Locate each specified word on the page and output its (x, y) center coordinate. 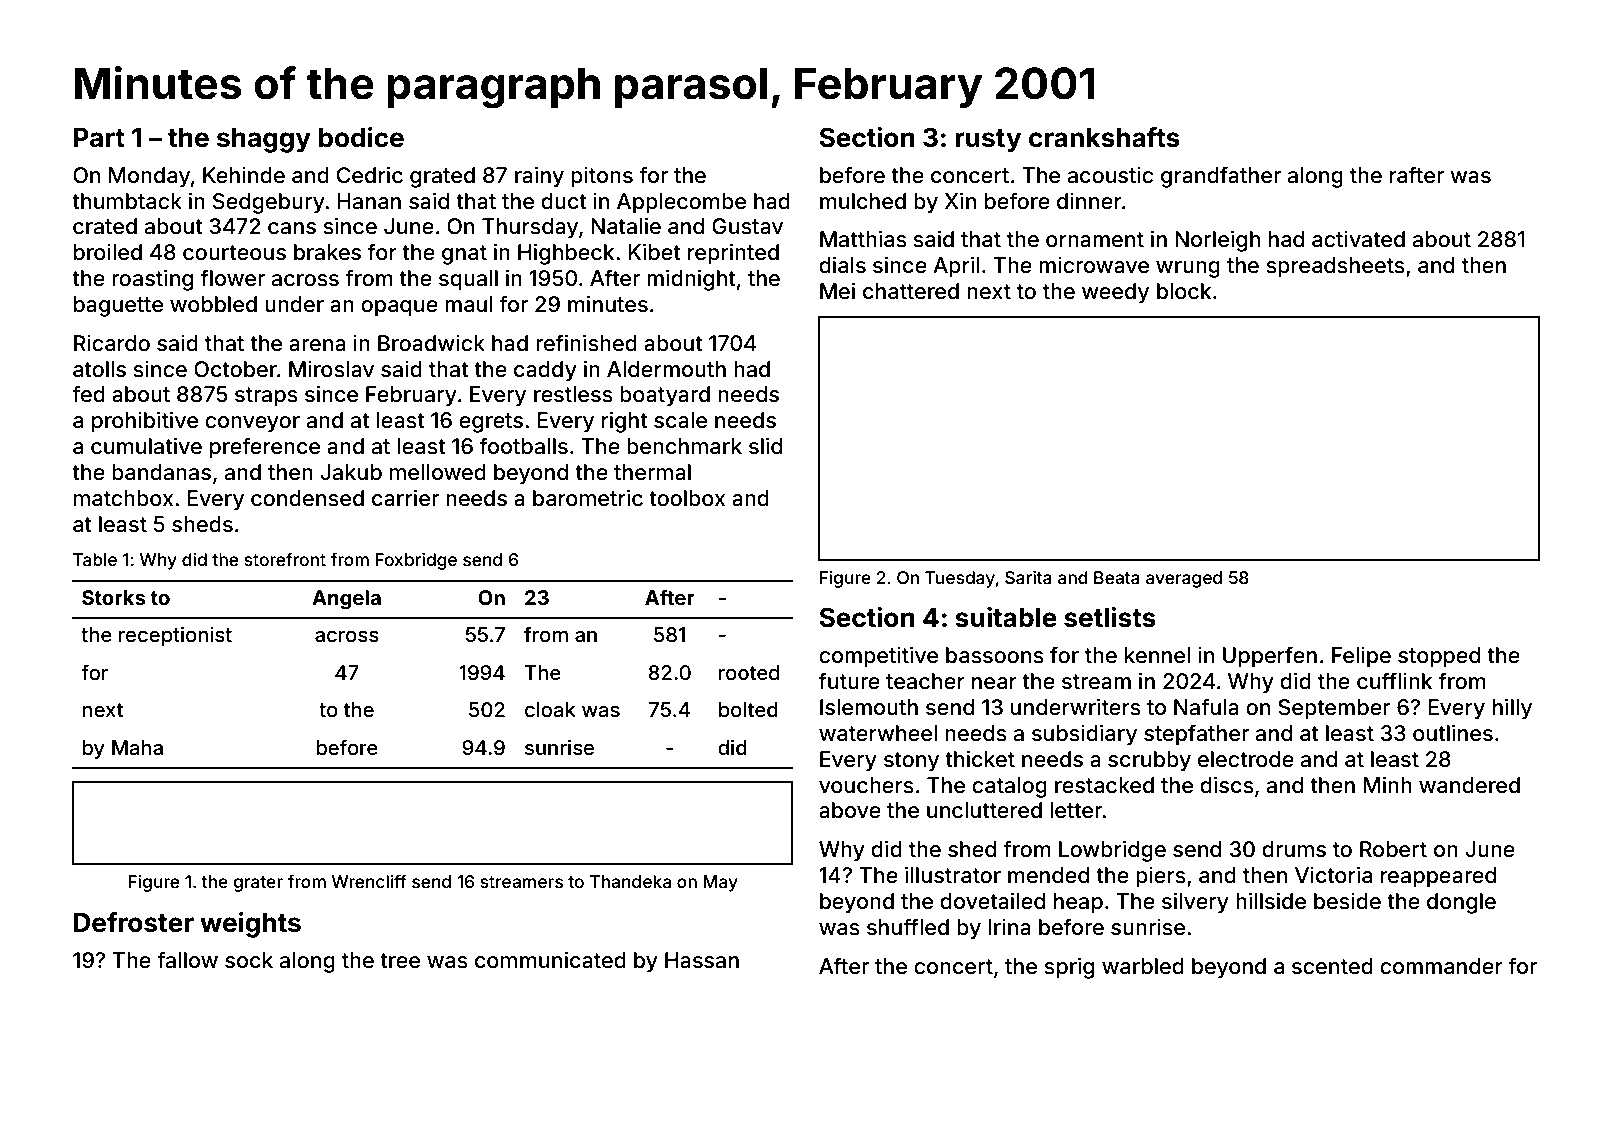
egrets (491, 423)
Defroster (134, 922)
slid (765, 446)
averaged (1184, 579)
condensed (307, 498)
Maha (137, 747)
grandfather (1221, 177)
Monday (149, 177)
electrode (1246, 759)
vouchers (866, 785)
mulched (863, 201)
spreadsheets (1335, 267)
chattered (911, 291)
